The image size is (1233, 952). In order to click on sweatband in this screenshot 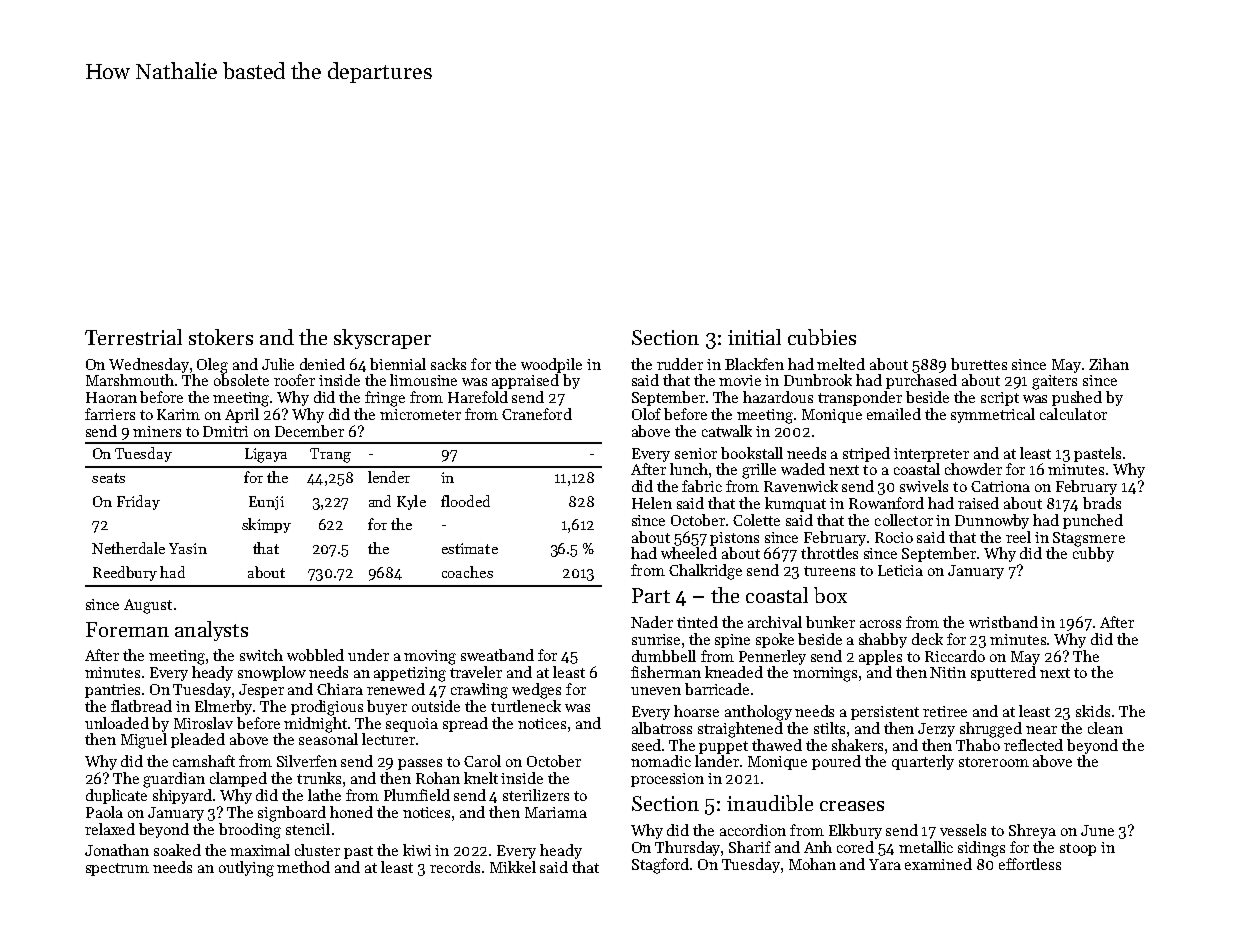, I will do `click(497, 655)`.
